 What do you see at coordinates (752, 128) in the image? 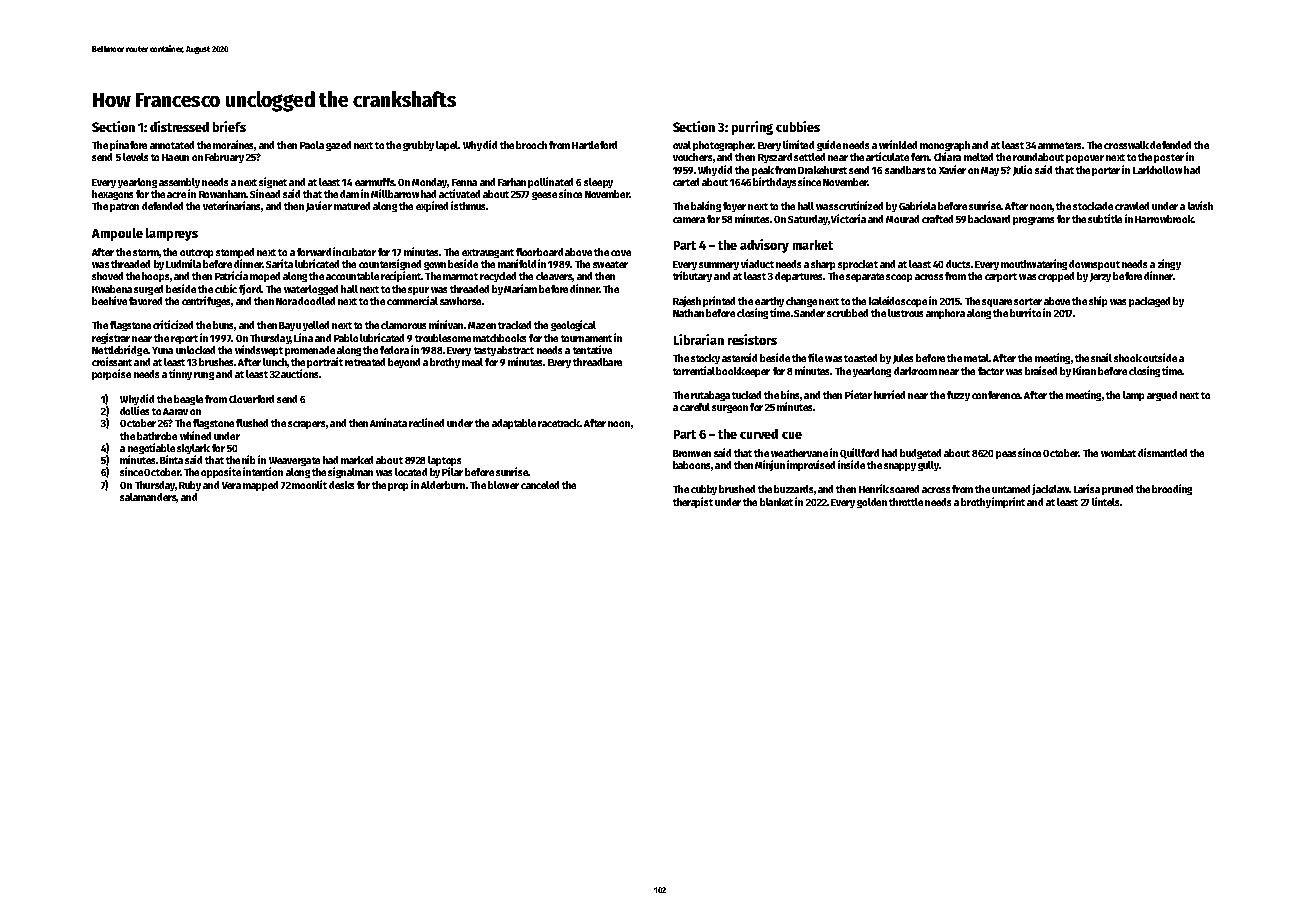
I see `purring` at bounding box center [752, 128].
